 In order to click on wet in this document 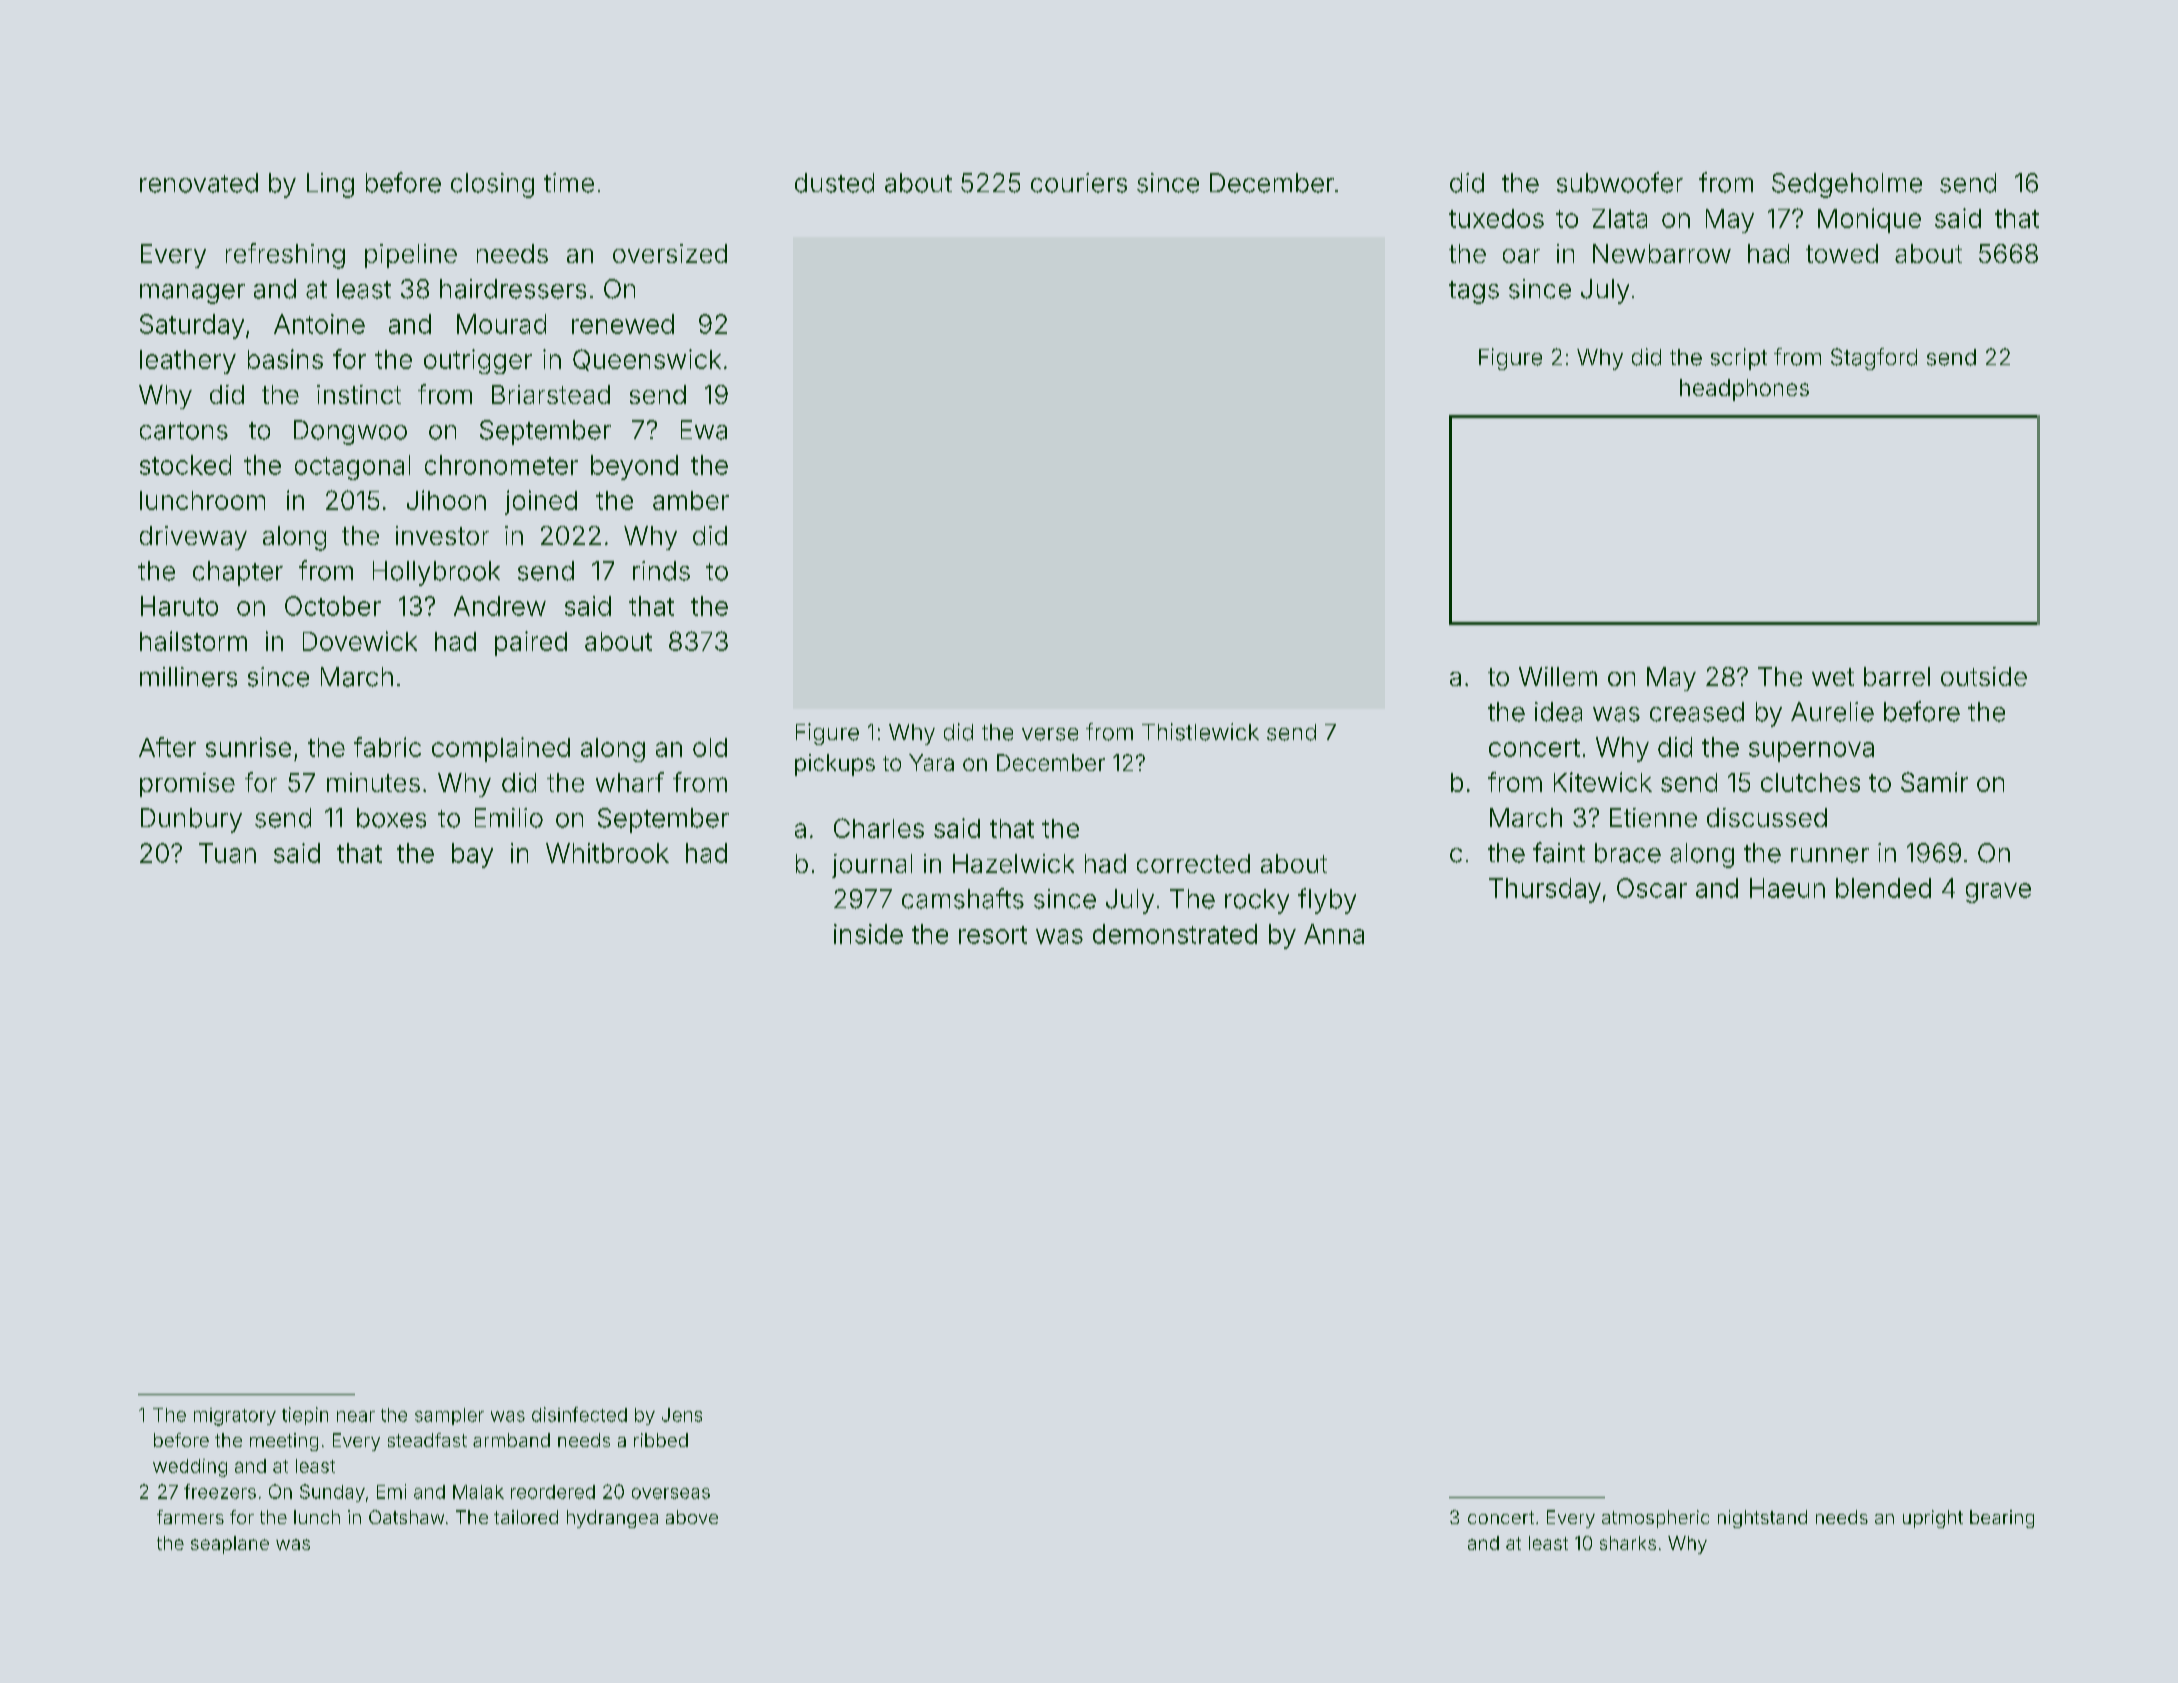, I will do `click(1833, 677)`.
